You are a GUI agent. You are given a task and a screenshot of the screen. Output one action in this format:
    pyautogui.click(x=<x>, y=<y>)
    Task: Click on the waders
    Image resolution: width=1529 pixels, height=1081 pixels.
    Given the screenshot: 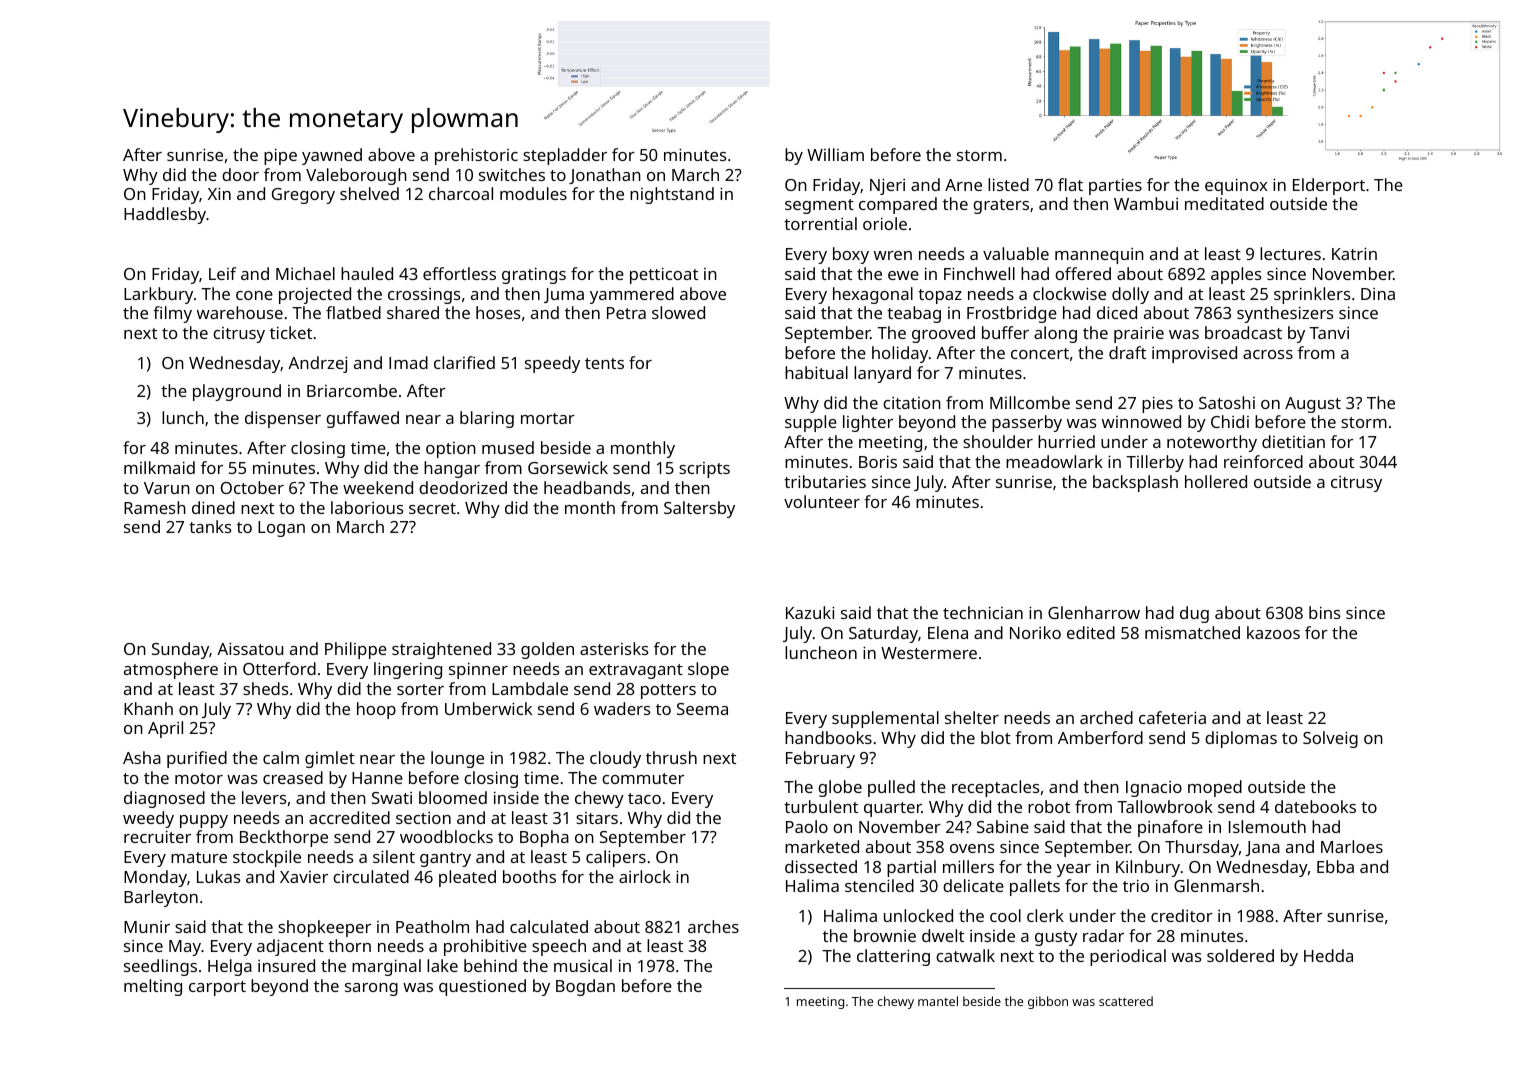 What is the action you would take?
    pyautogui.click(x=622, y=708)
